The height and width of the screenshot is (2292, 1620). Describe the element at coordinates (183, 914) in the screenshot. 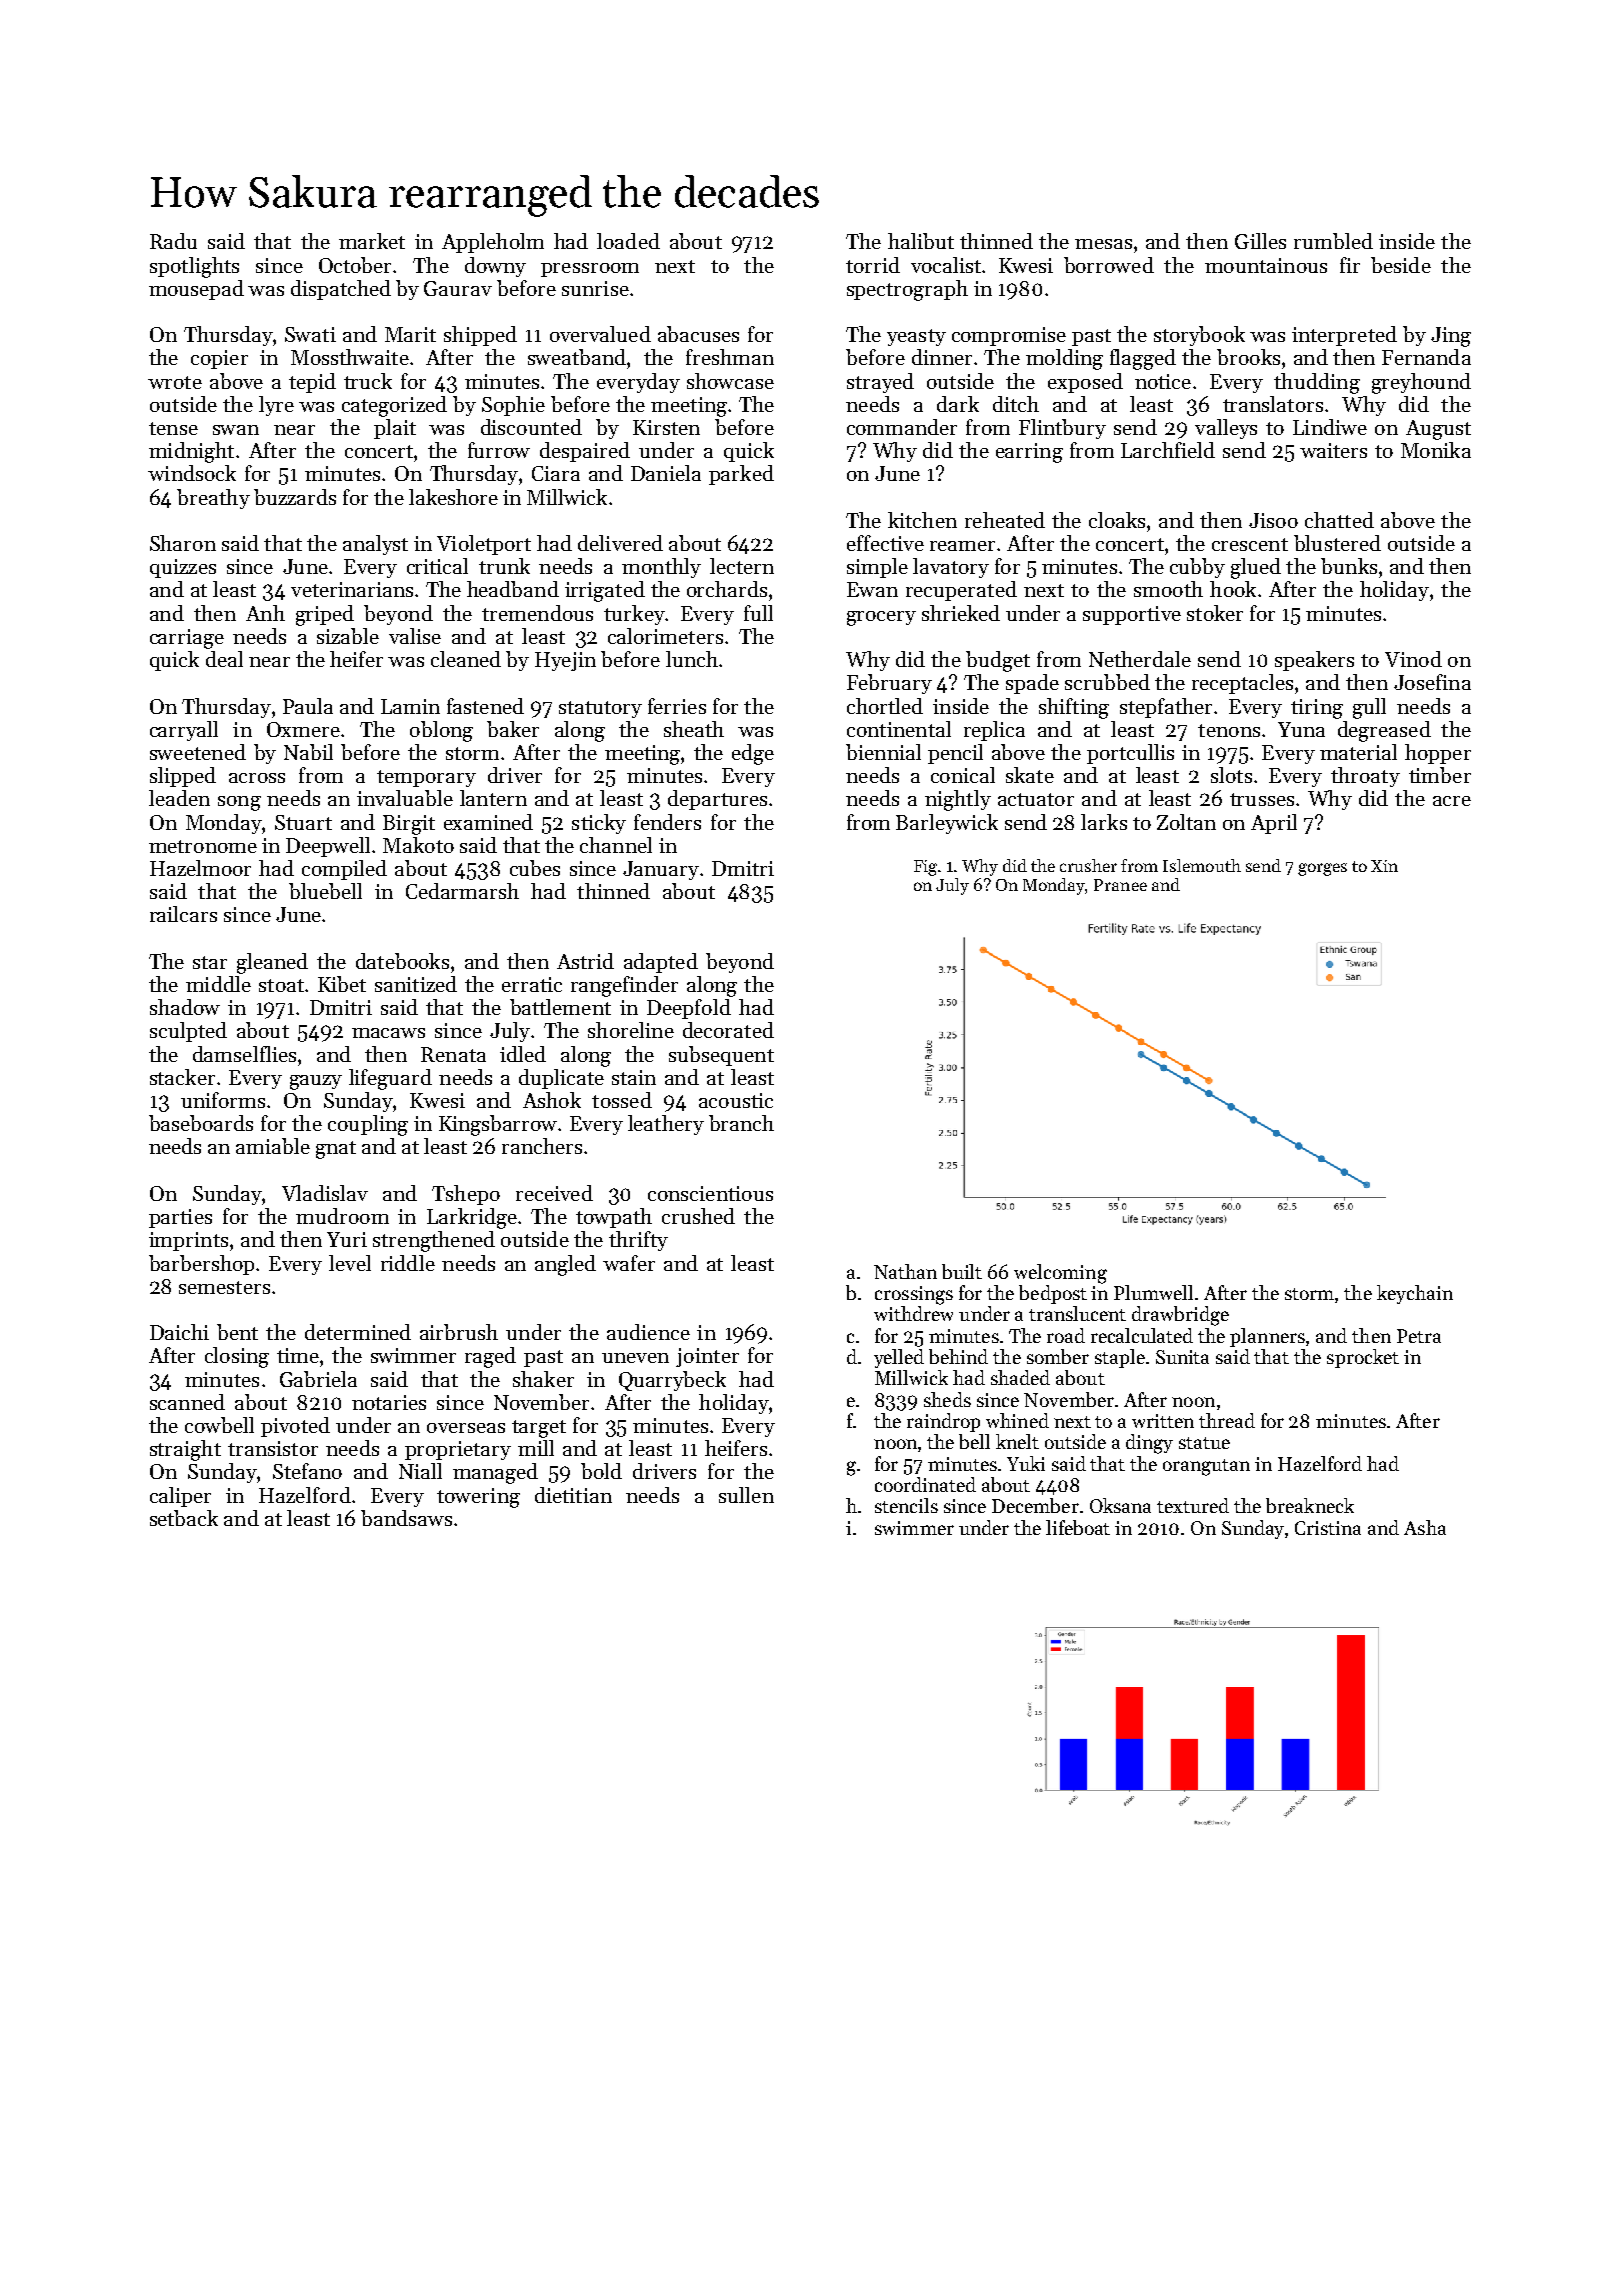

I see `railcars` at that location.
